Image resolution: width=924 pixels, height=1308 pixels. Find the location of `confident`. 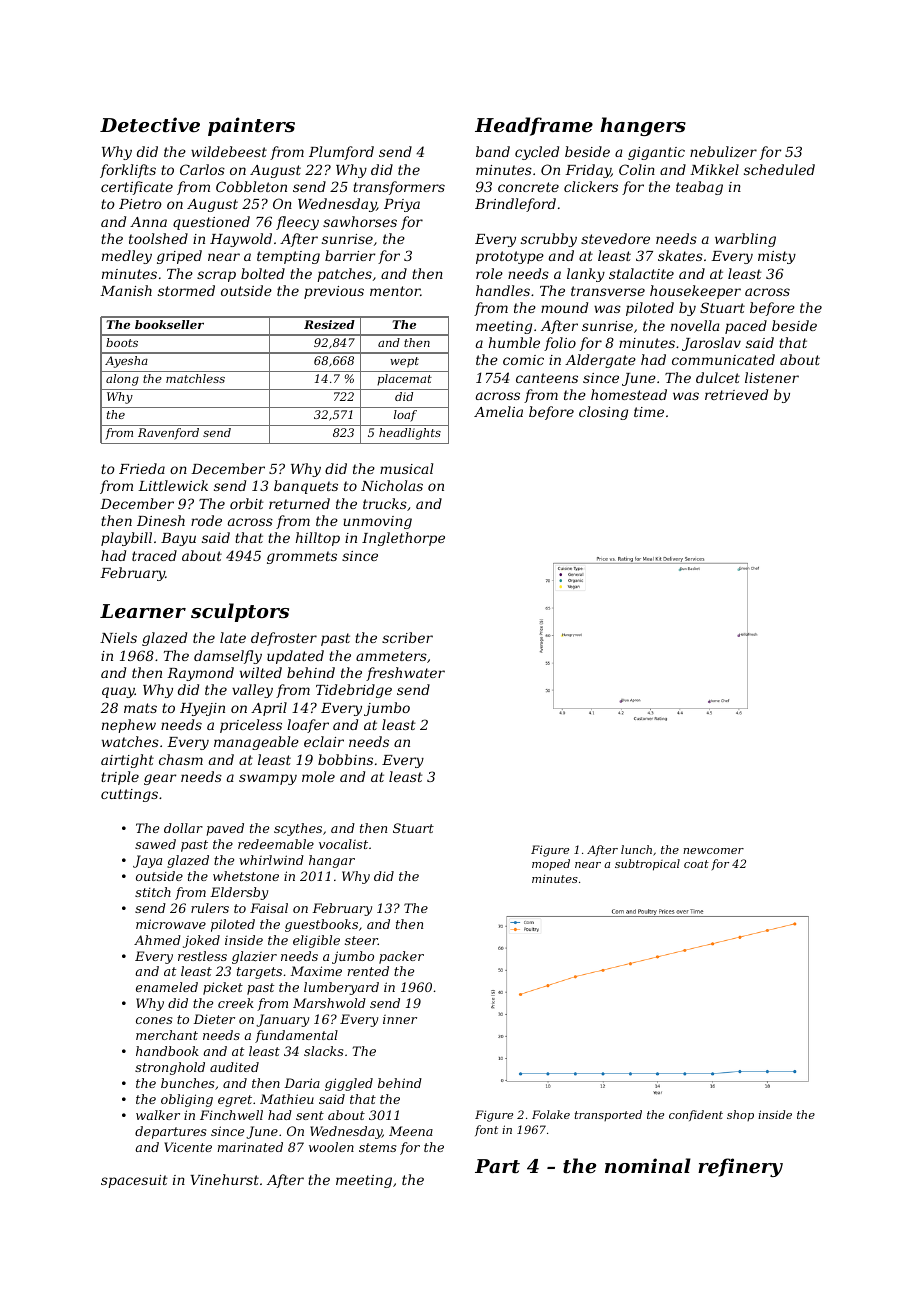

confident is located at coordinates (696, 1115).
